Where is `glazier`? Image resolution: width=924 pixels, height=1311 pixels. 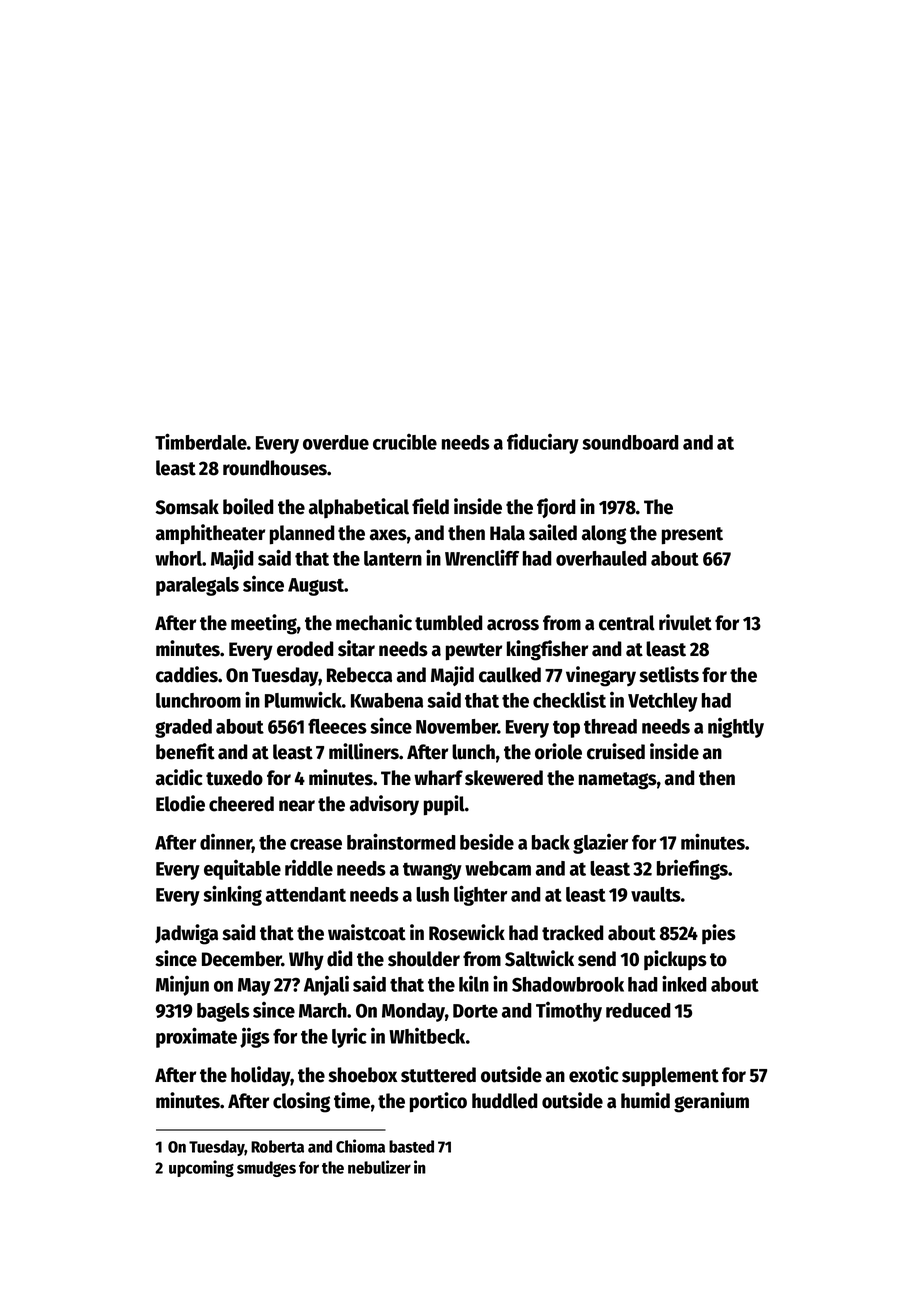 glazier is located at coordinates (600, 844).
